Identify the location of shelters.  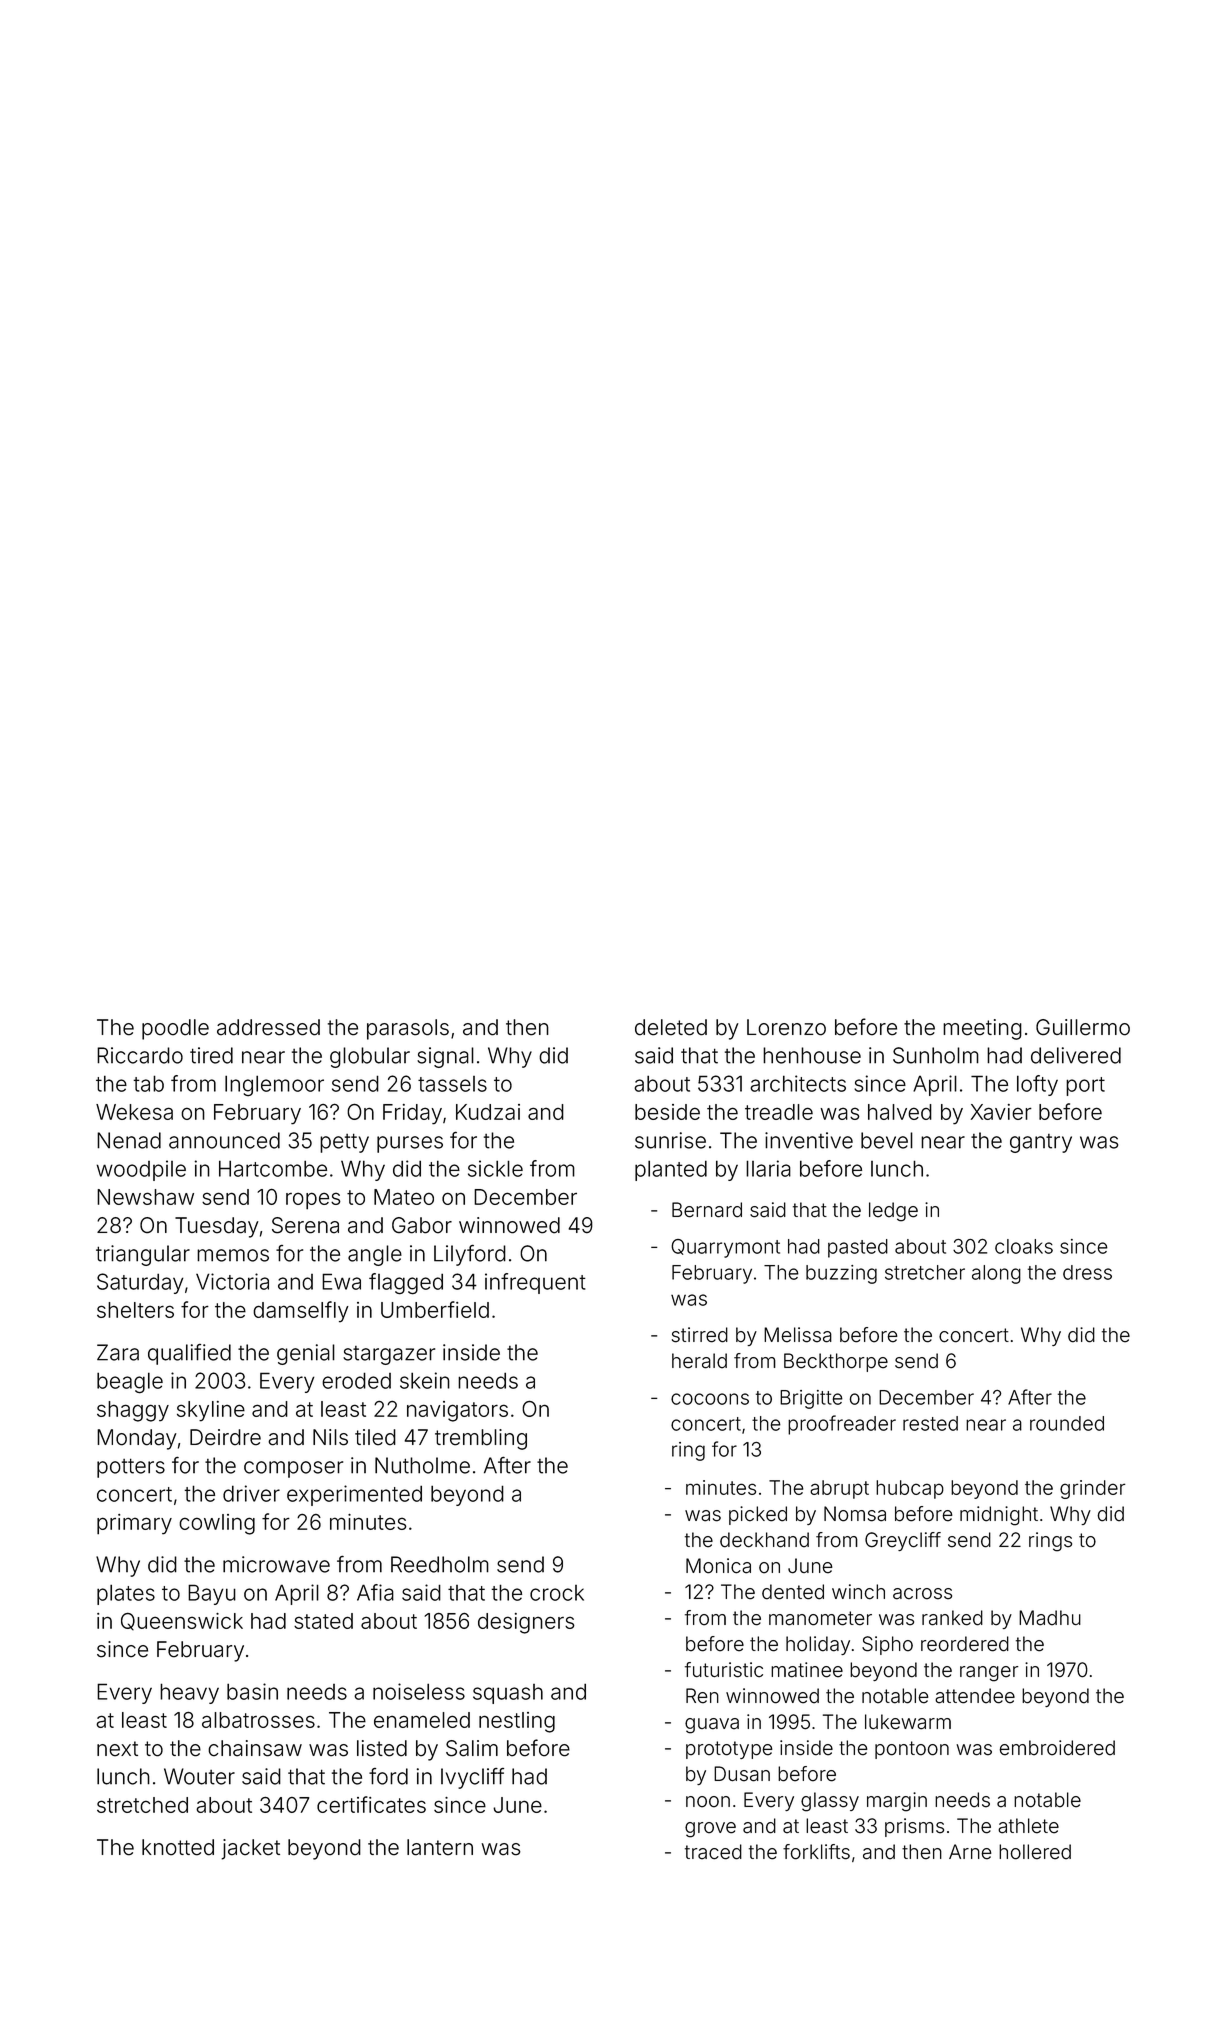
(135, 1310).
